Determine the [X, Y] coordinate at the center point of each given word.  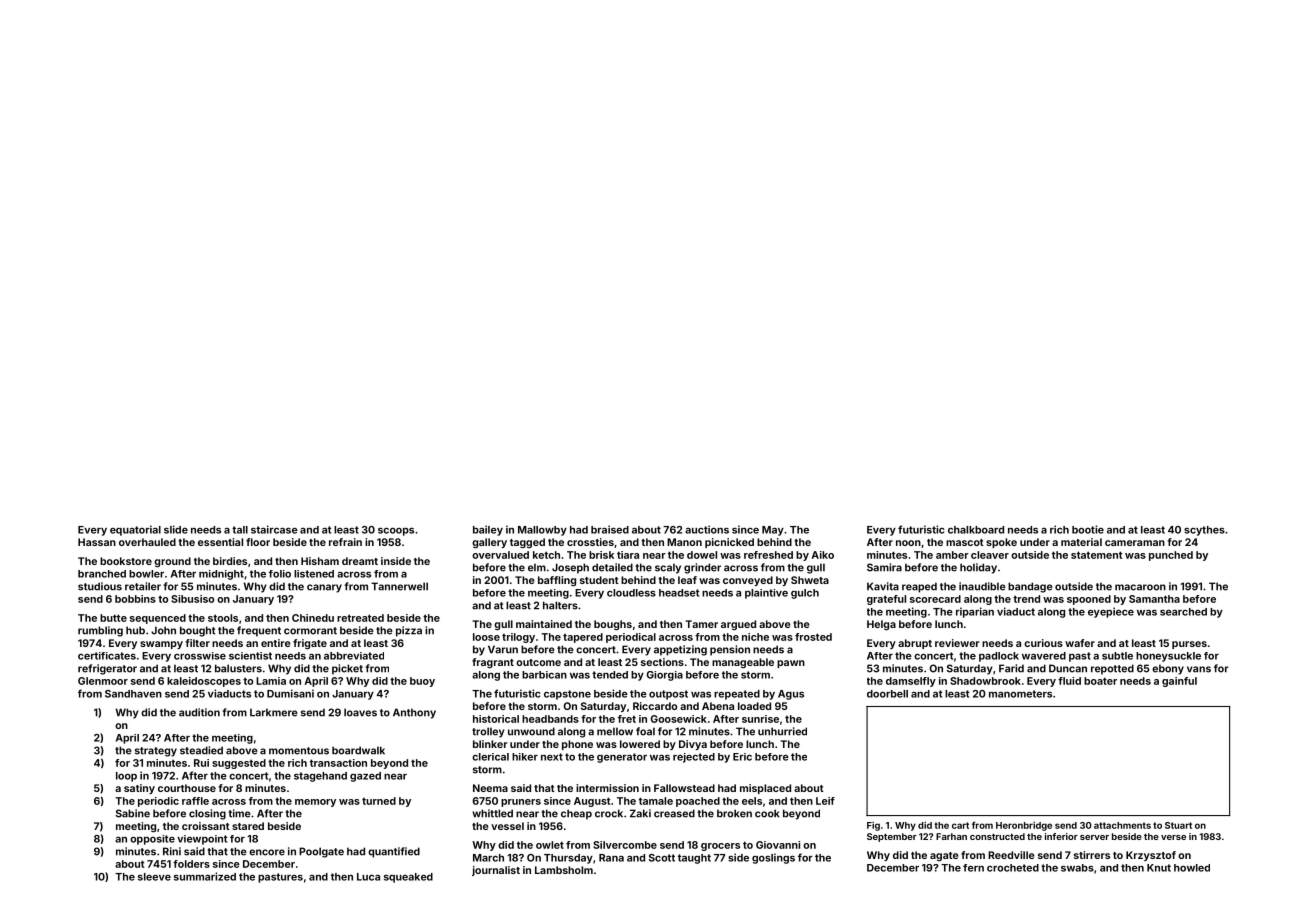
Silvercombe [625, 845]
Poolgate [321, 852]
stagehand [320, 777]
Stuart [1178, 825]
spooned [1089, 600]
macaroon [1140, 587]
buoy [422, 682]
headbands [550, 719]
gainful [1179, 682]
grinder [702, 568]
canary [324, 588]
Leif [825, 801]
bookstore [126, 561]
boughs [613, 625]
